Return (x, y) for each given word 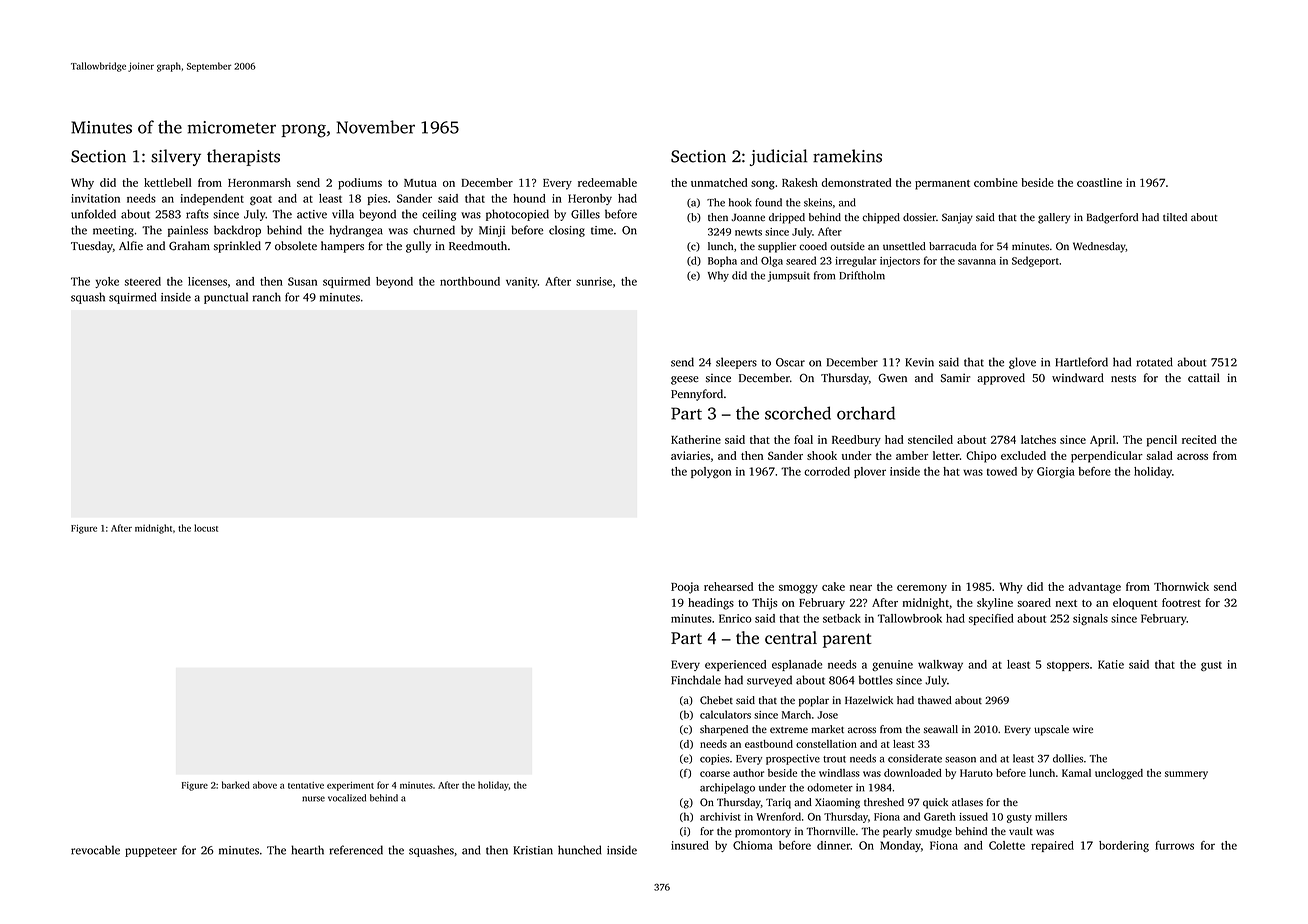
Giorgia (1056, 472)
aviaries (690, 455)
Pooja (685, 588)
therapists (243, 157)
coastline (1099, 182)
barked (236, 785)
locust (206, 528)
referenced (356, 850)
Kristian (533, 850)
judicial (778, 157)
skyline (995, 604)
